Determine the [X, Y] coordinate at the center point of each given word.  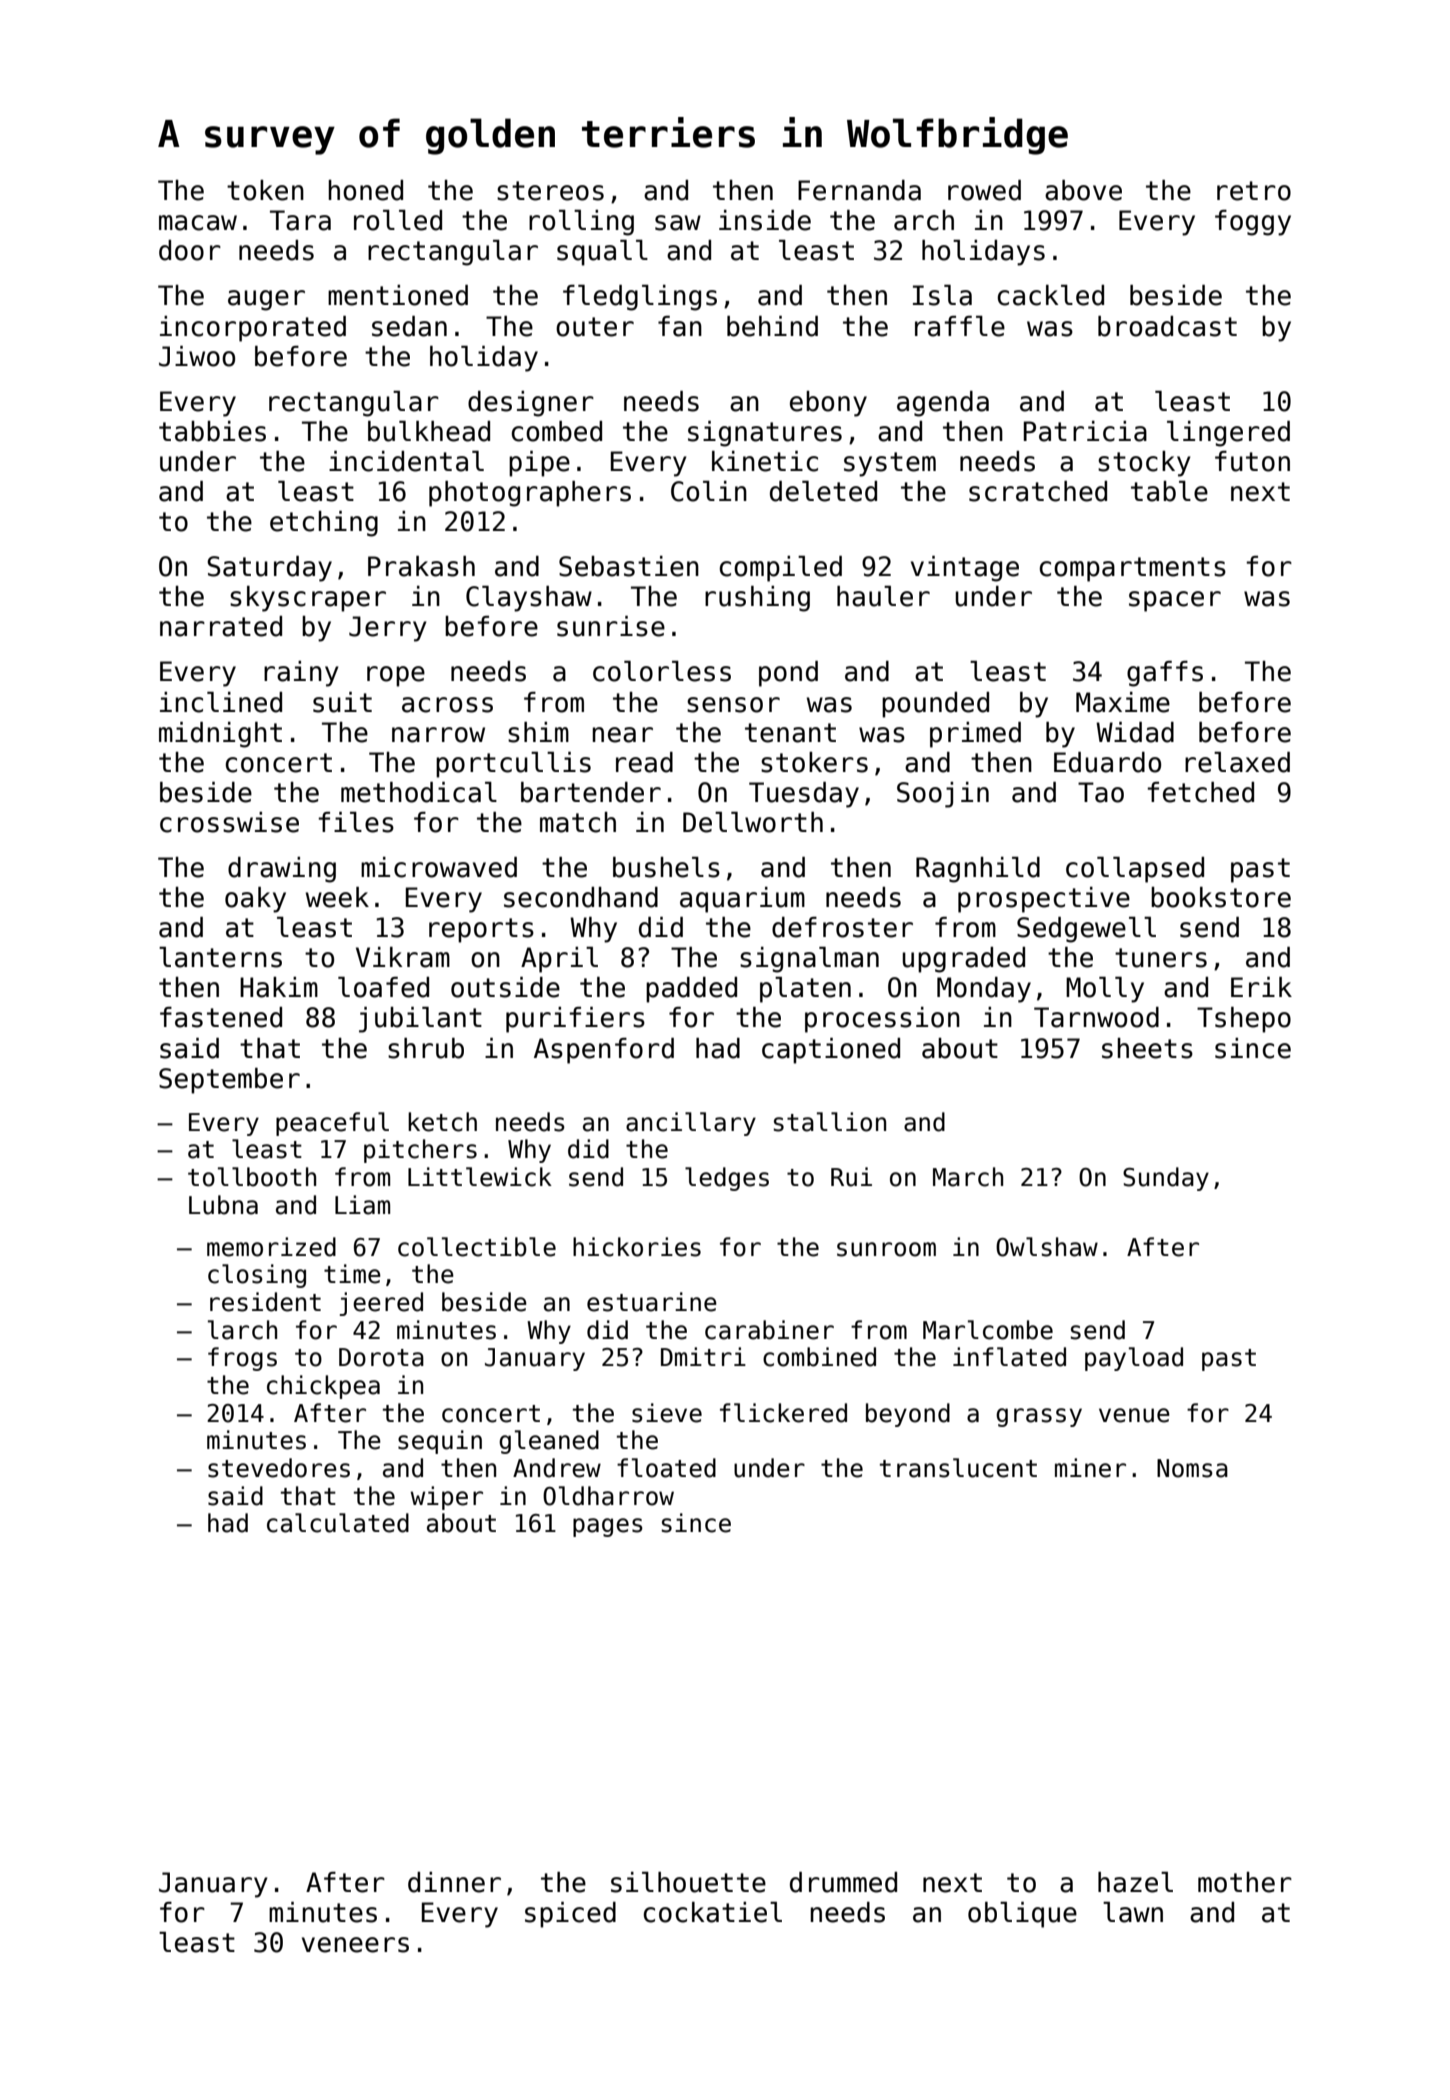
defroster [842, 927]
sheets [1147, 1048]
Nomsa [1192, 1468]
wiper [446, 1498]
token [265, 190]
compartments [1133, 569]
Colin [709, 491]
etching [324, 524]
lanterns [220, 957]
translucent [958, 1468]
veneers [355, 1945]
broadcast [1167, 326]
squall [602, 253]
